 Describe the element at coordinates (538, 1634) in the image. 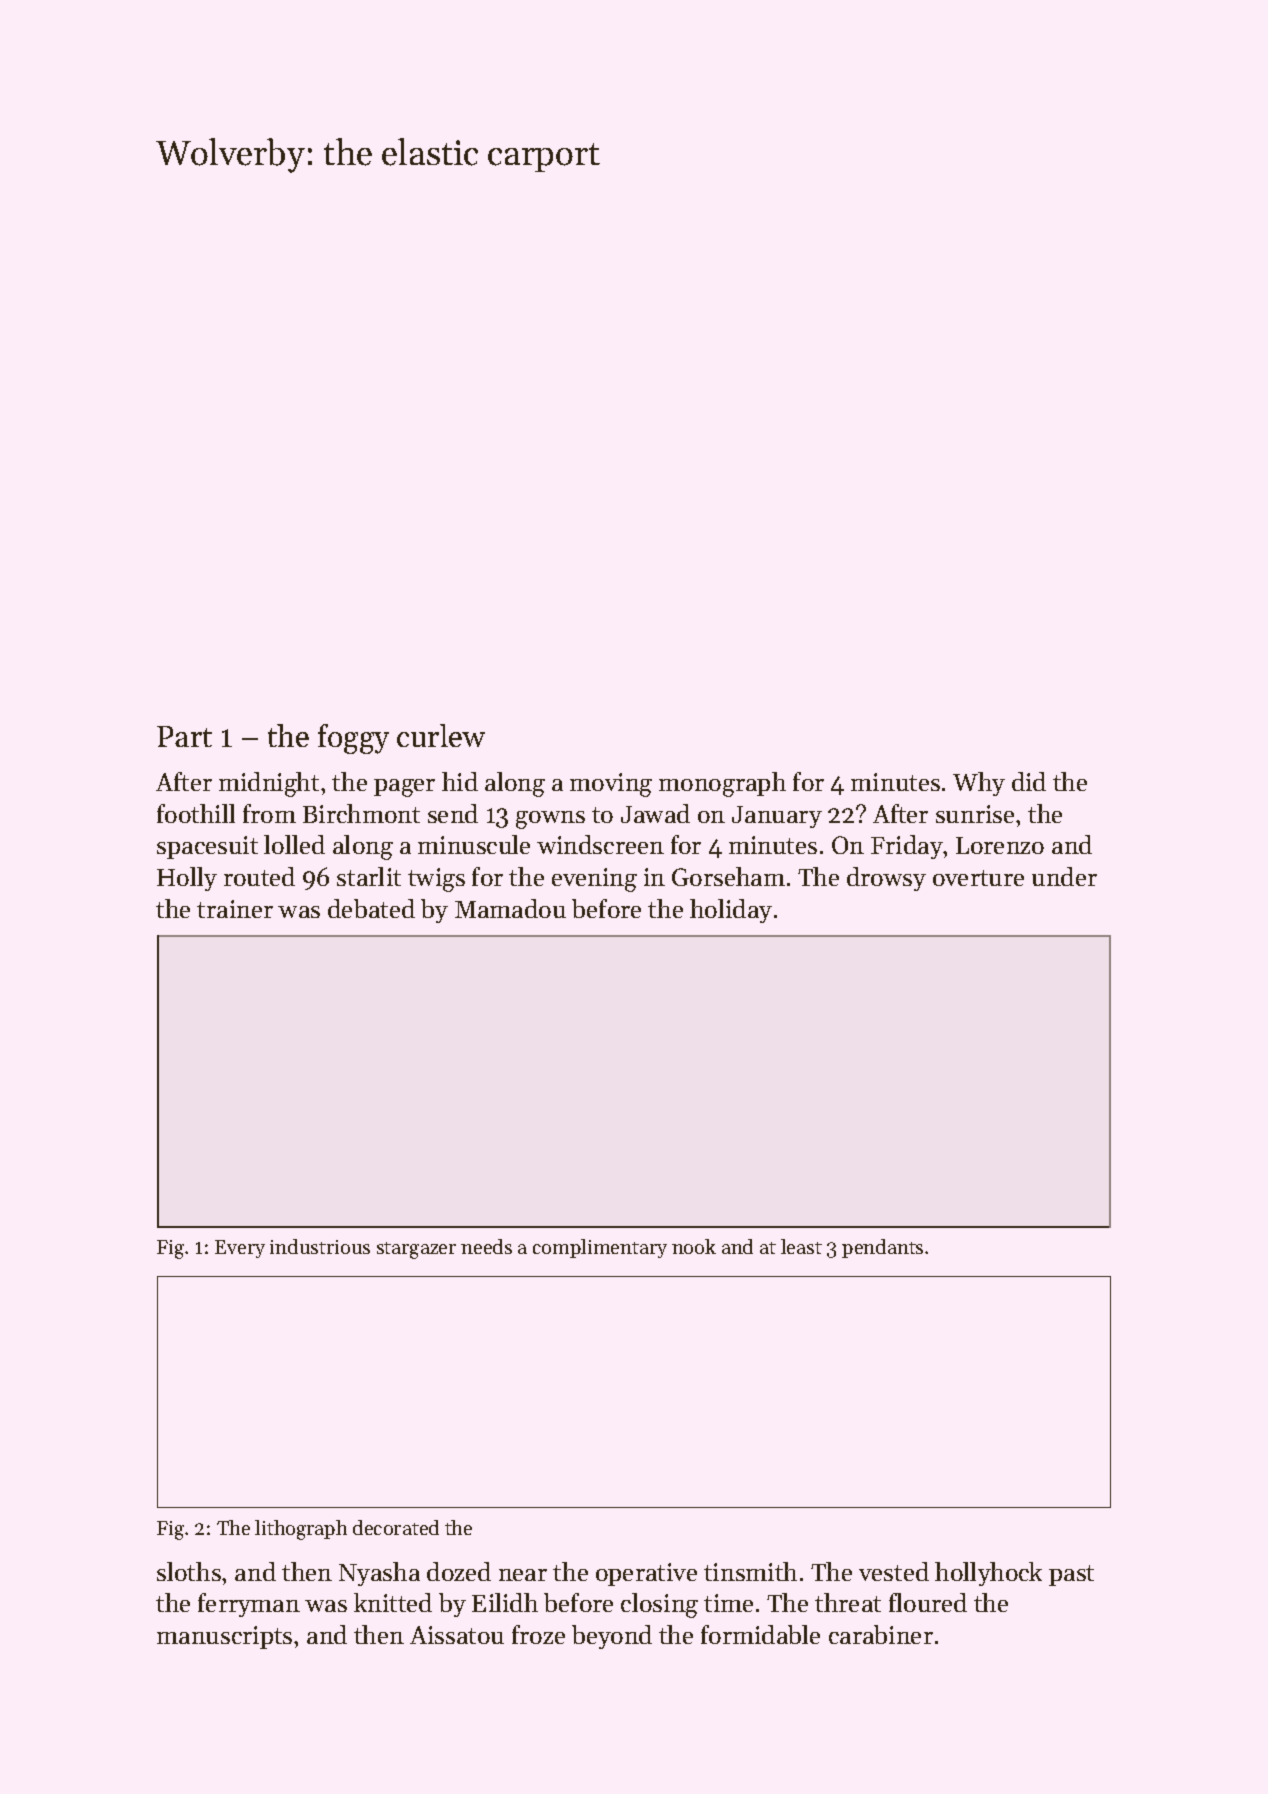

I see `froze` at that location.
